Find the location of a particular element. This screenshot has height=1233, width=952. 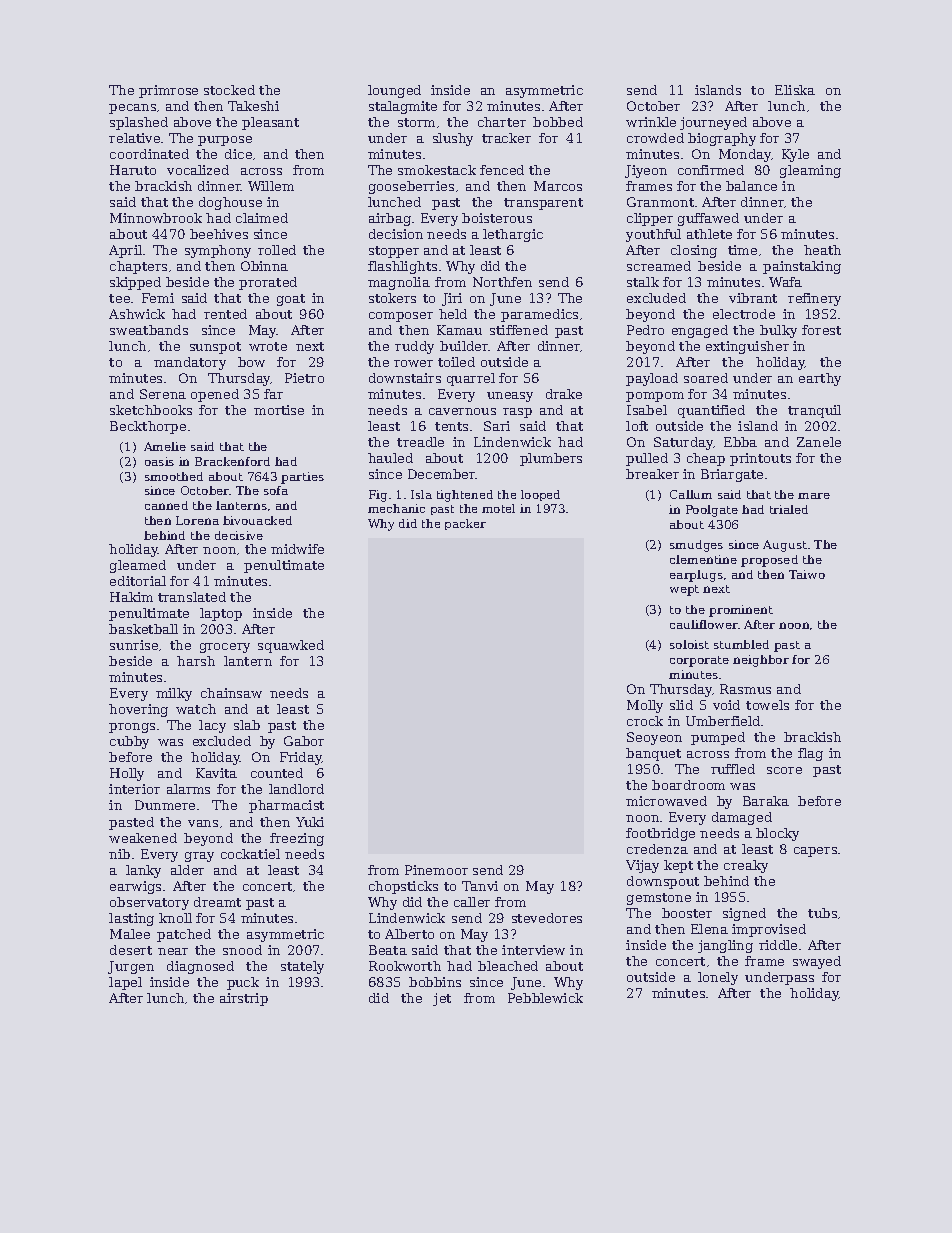

Malee is located at coordinates (130, 934).
